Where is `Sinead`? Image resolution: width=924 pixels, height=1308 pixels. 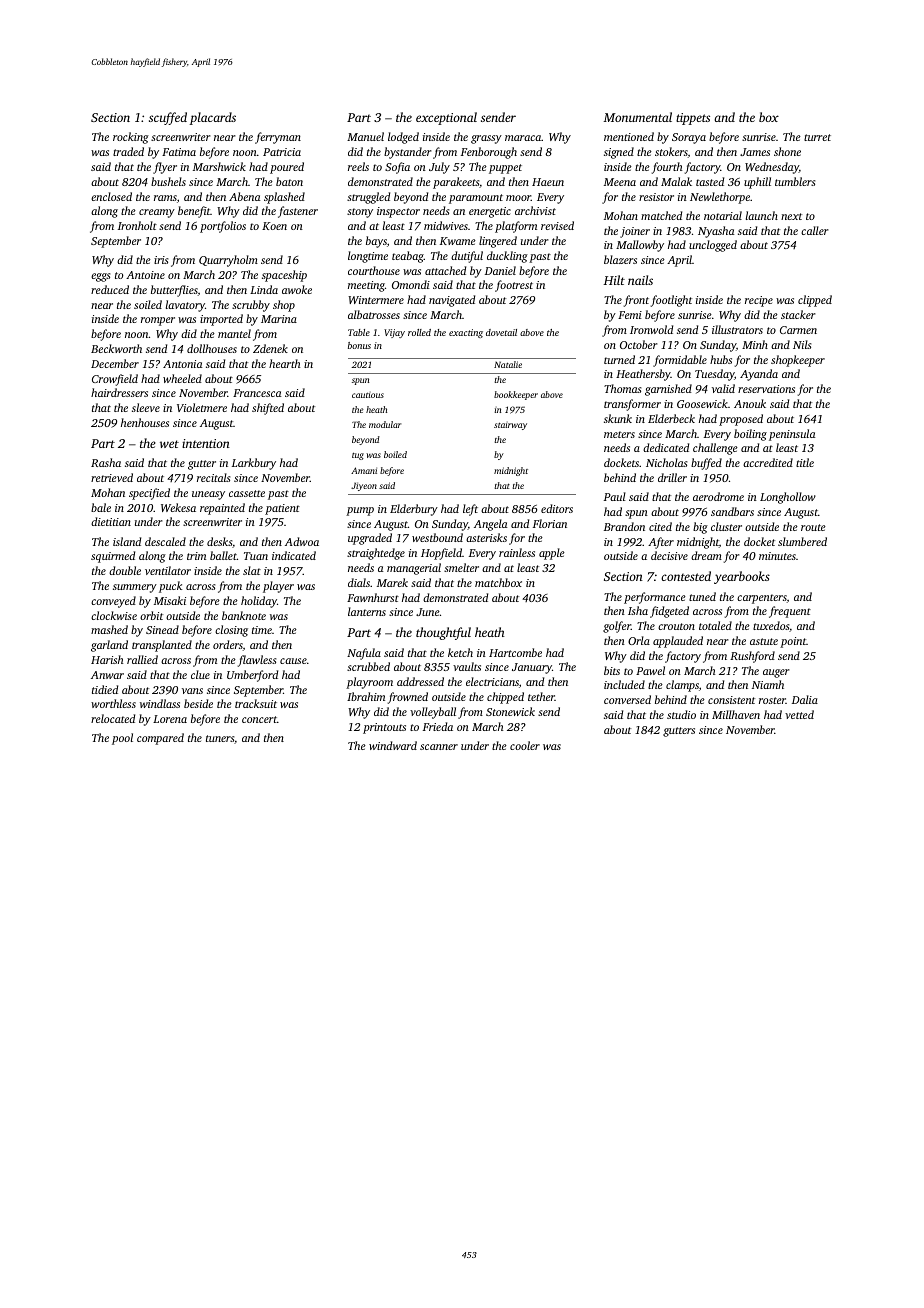
Sinead is located at coordinates (162, 629).
